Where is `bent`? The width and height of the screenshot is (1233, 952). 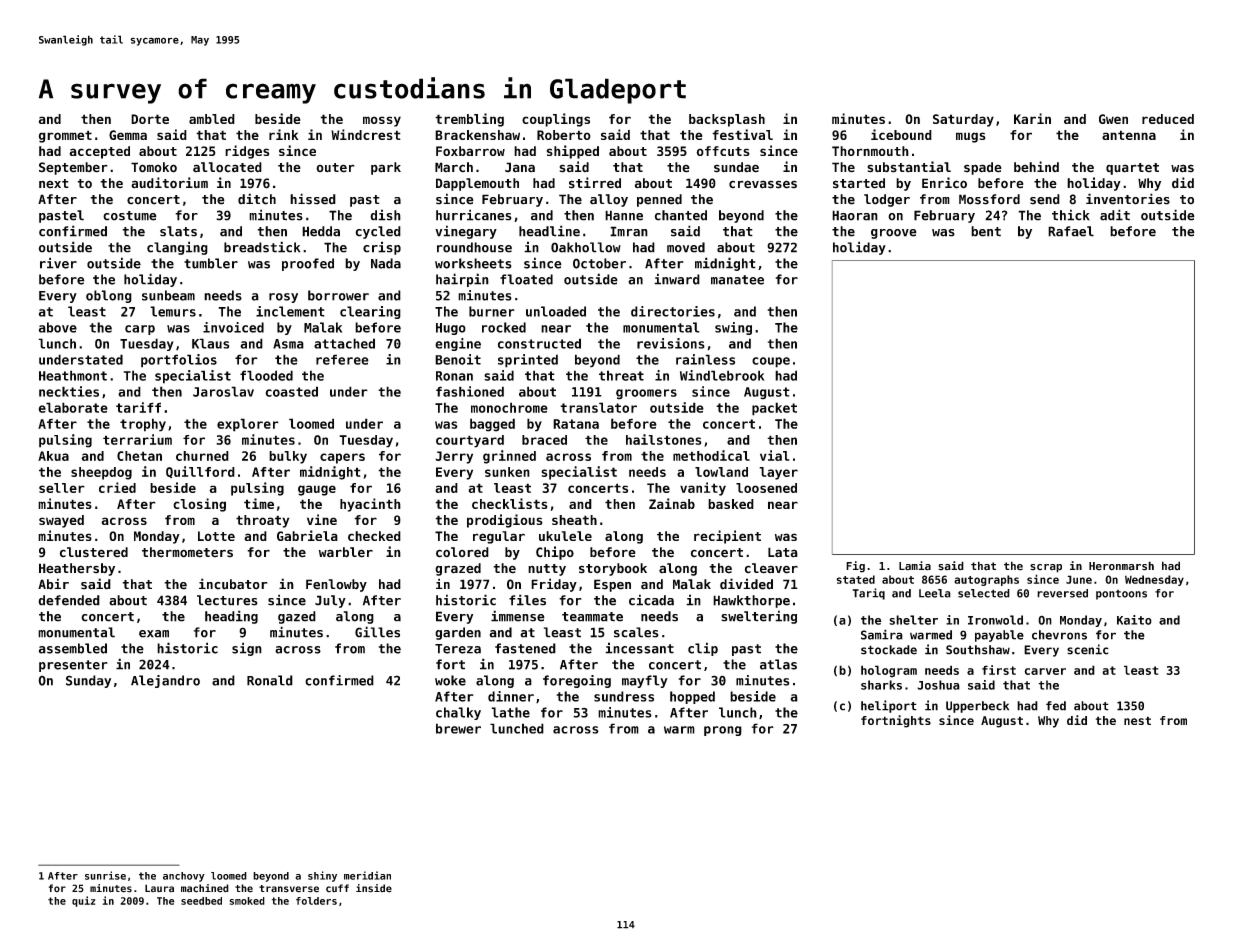
bent is located at coordinates (986, 231).
